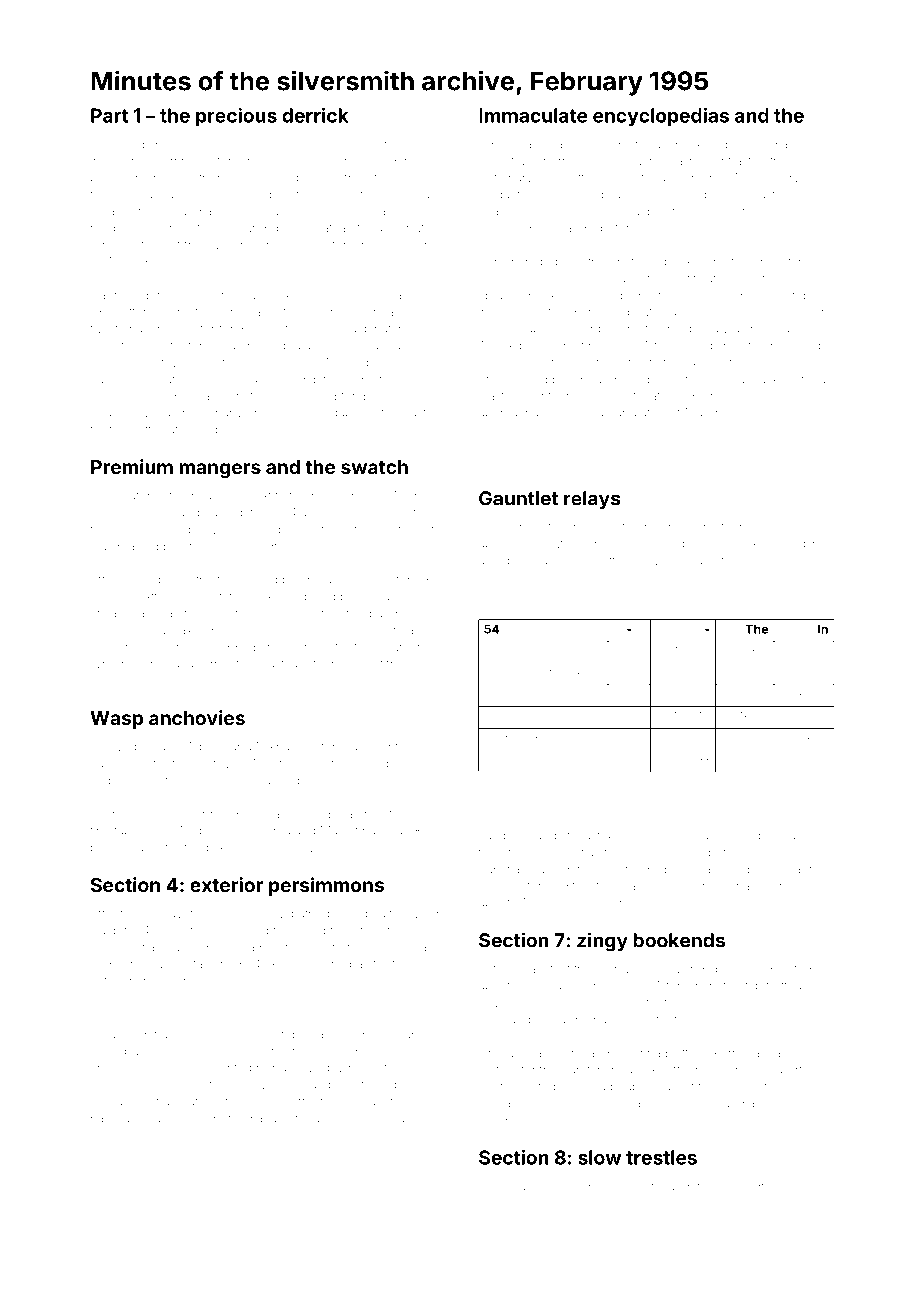 This document has width=924, height=1308. I want to click on busker, so click(771, 379).
